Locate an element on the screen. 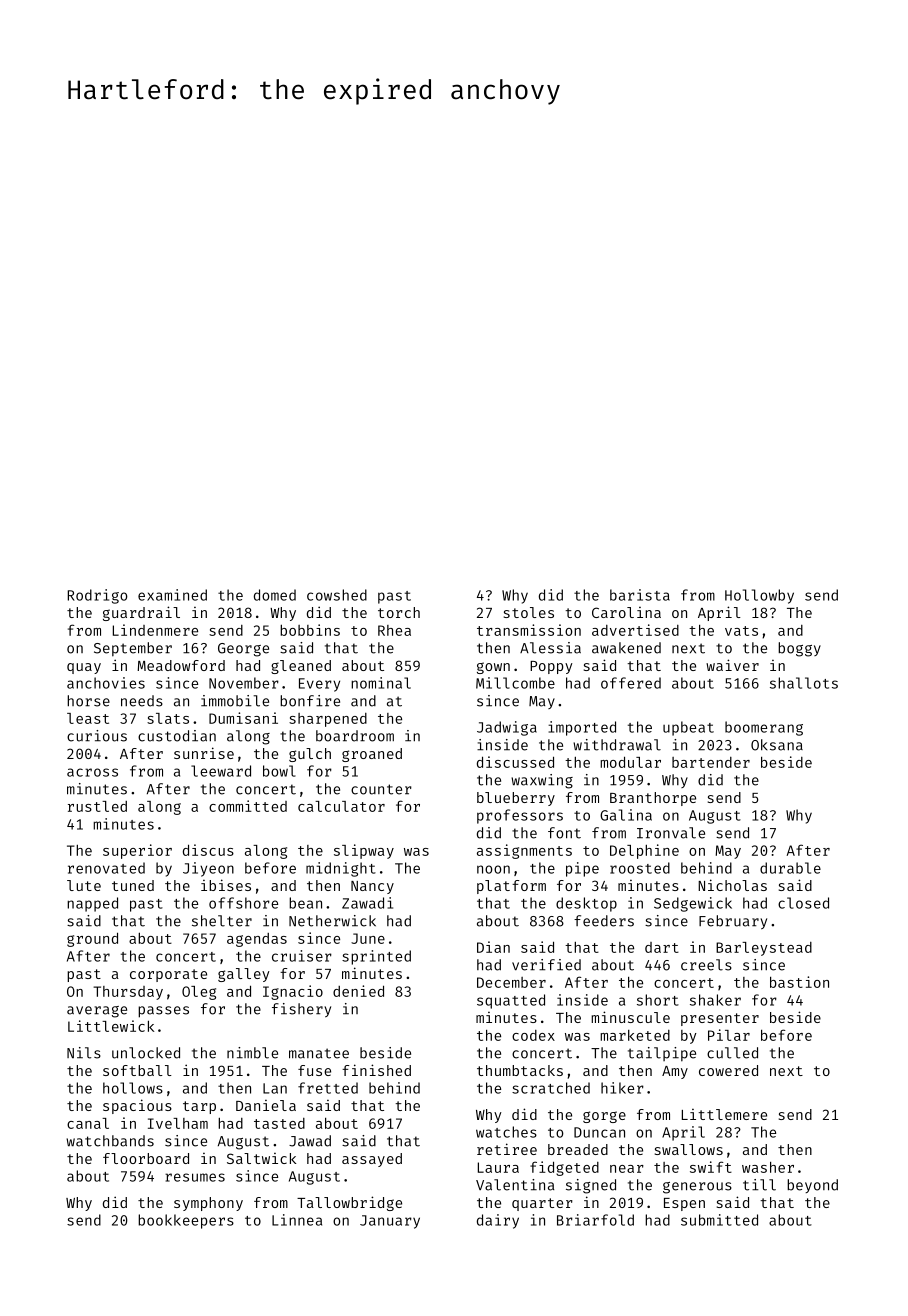 The height and width of the screenshot is (1316, 908). anchovies is located at coordinates (106, 683).
